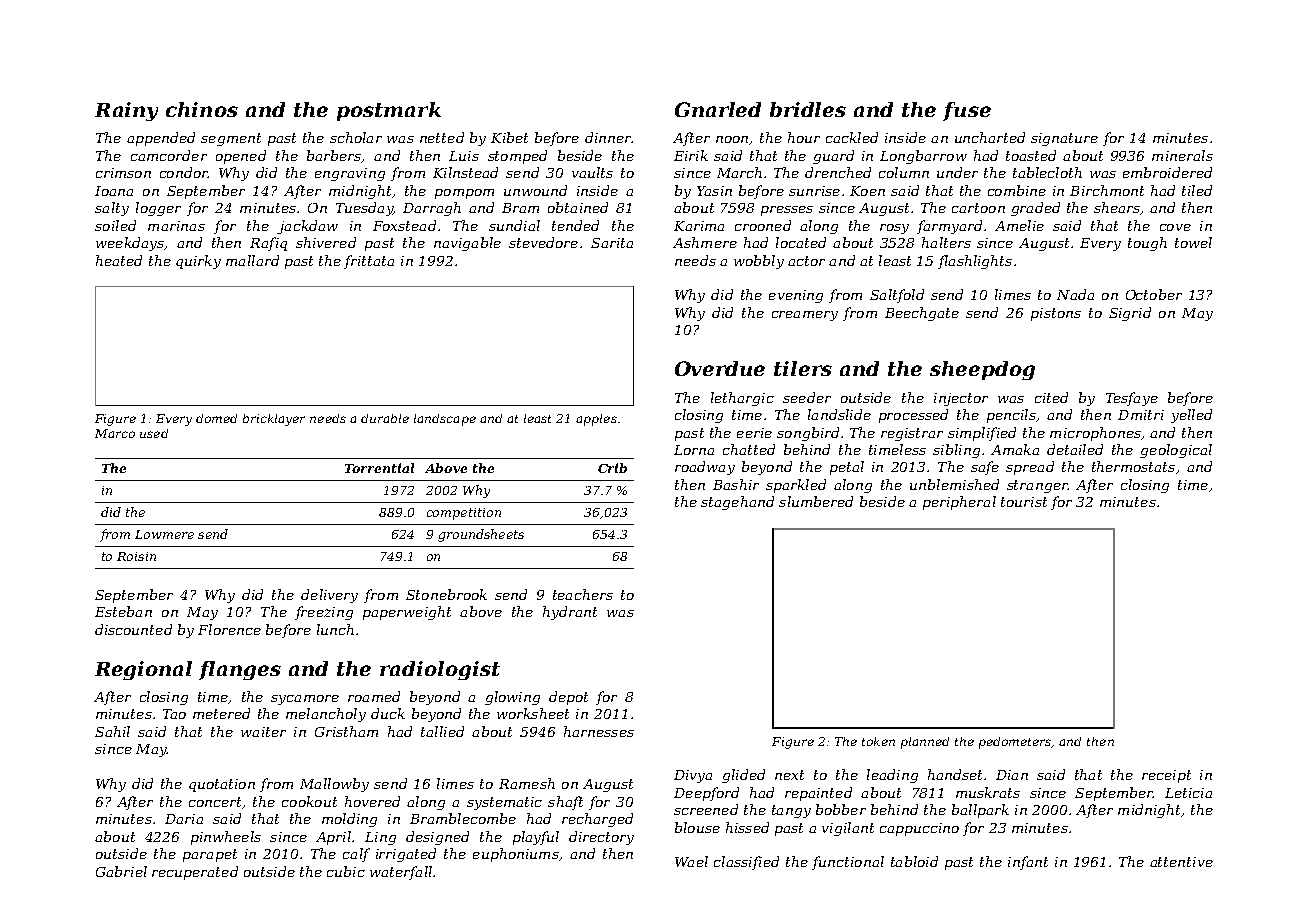 Image resolution: width=1308 pixels, height=924 pixels. I want to click on tabloid, so click(914, 861).
